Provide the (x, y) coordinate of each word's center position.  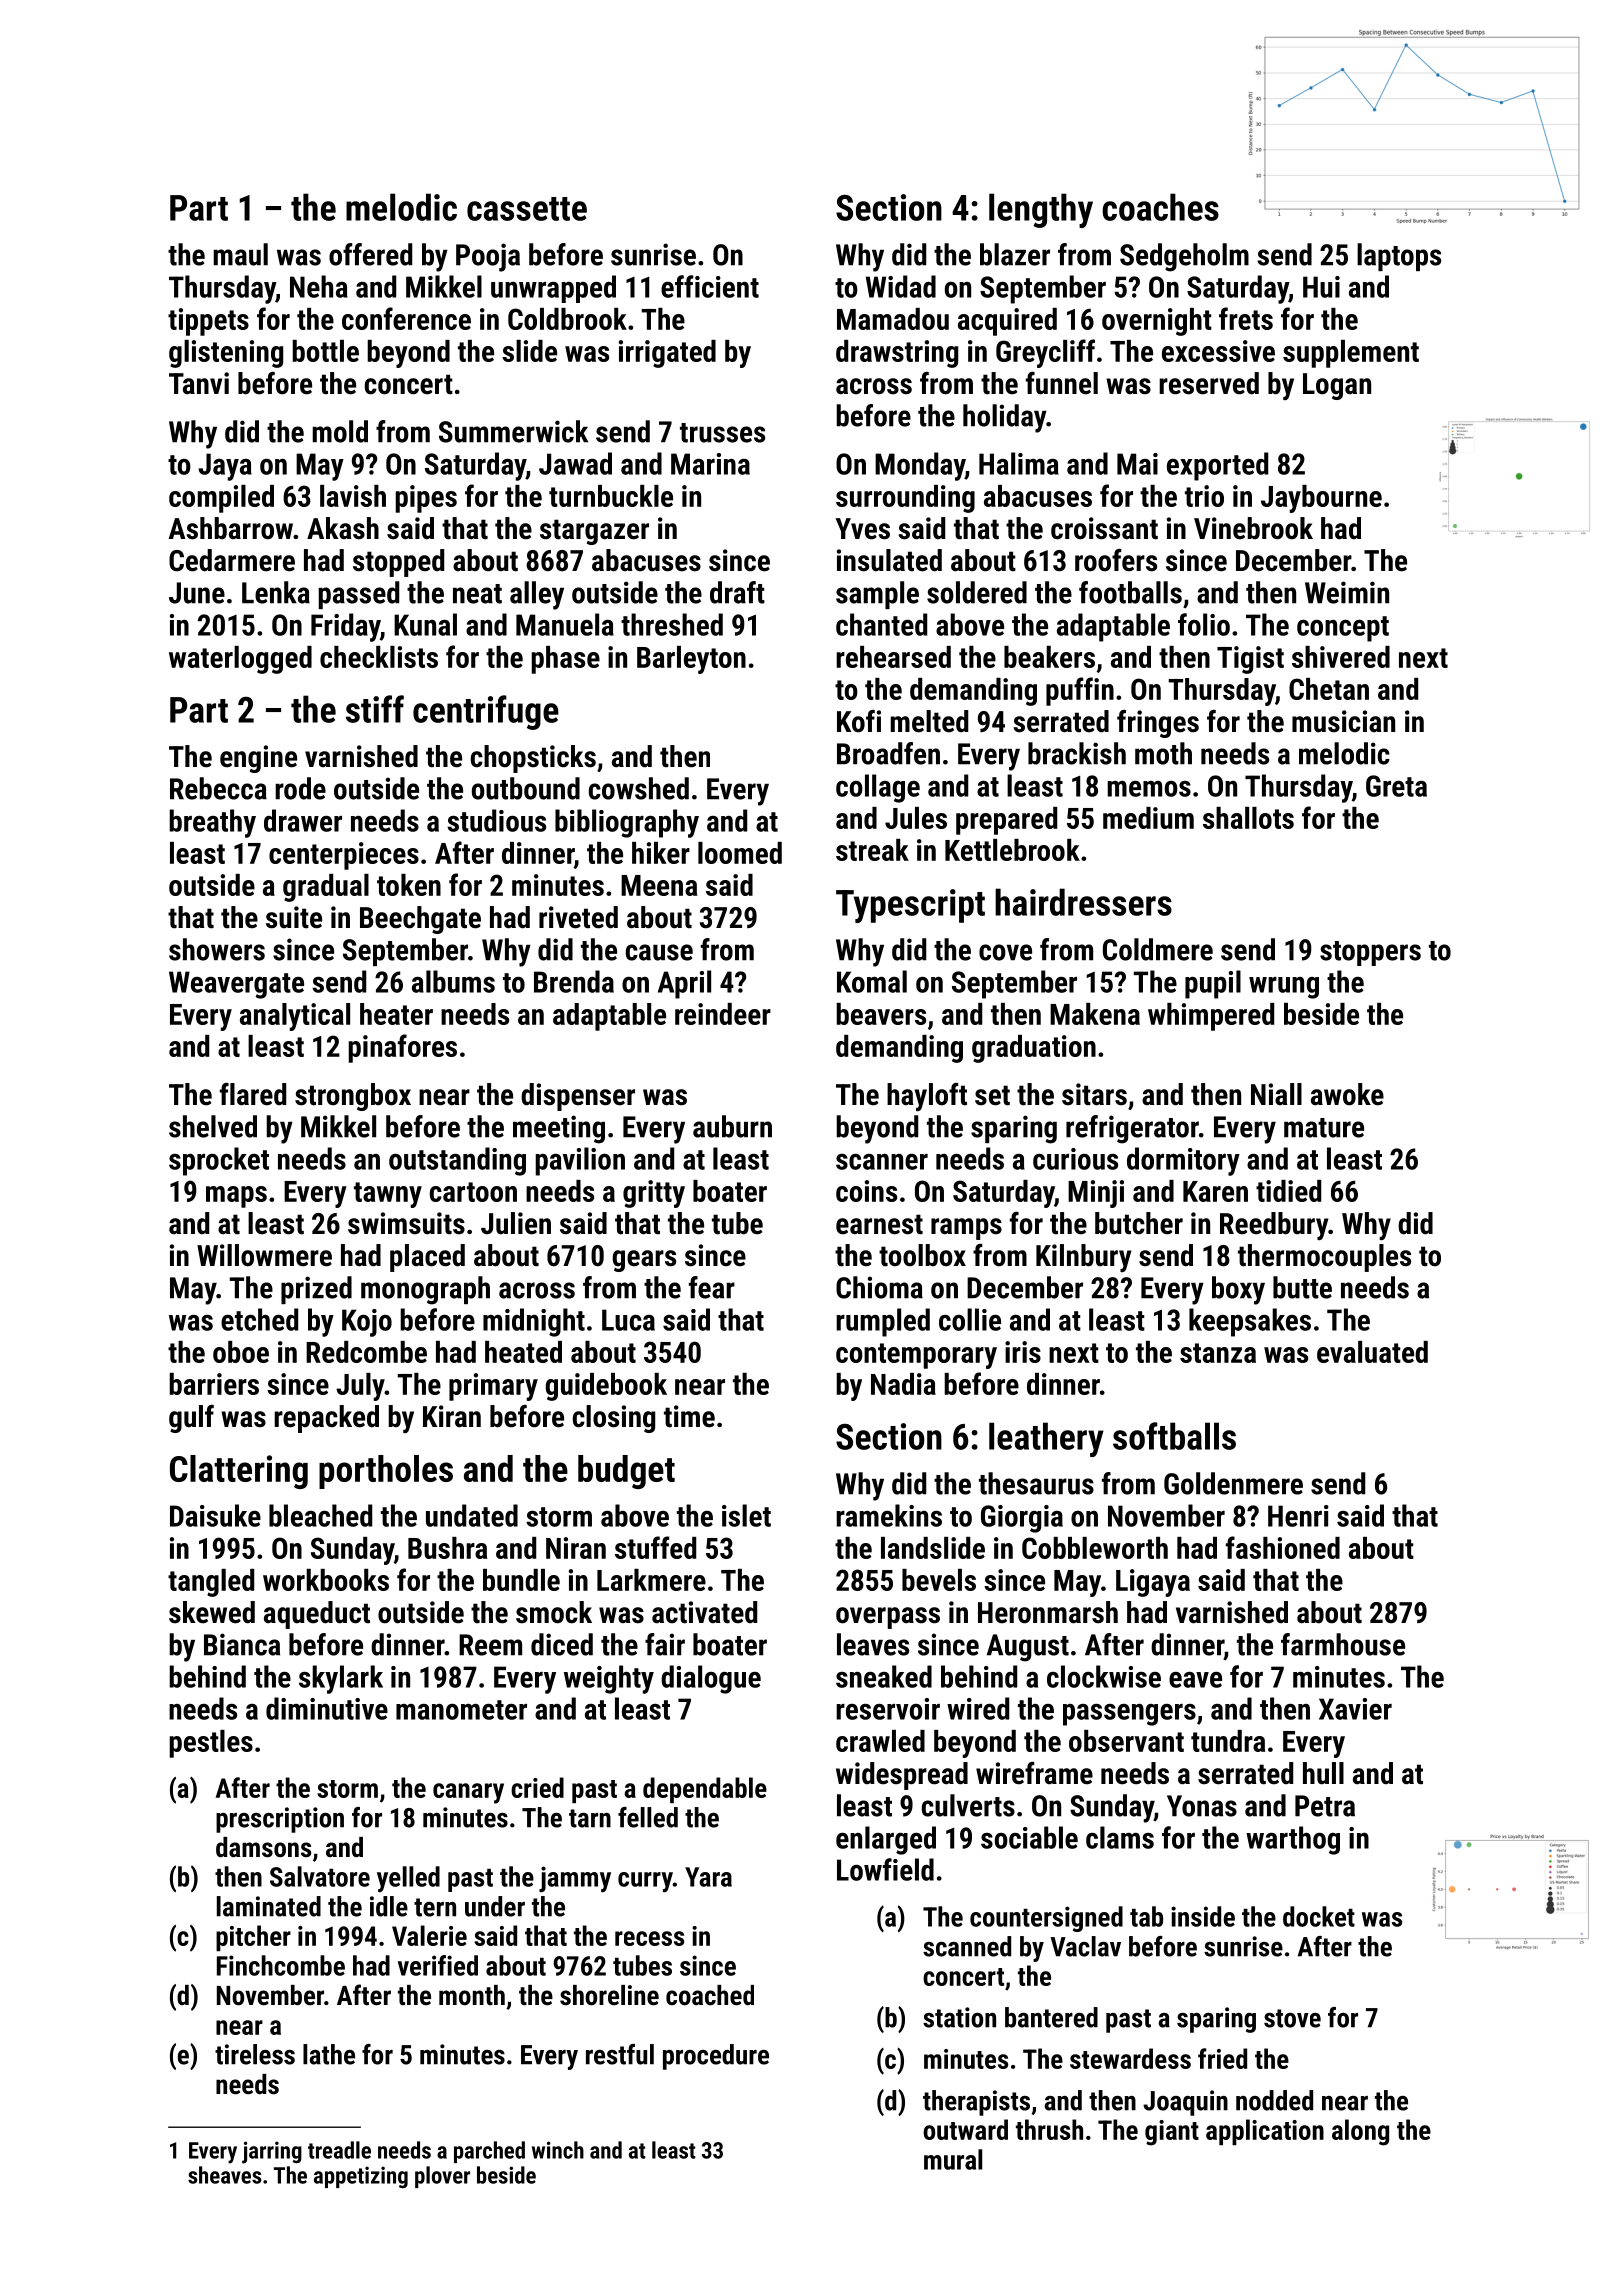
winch (558, 2150)
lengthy (1041, 210)
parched (489, 2152)
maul (240, 254)
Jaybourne (1321, 499)
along (1360, 2132)
